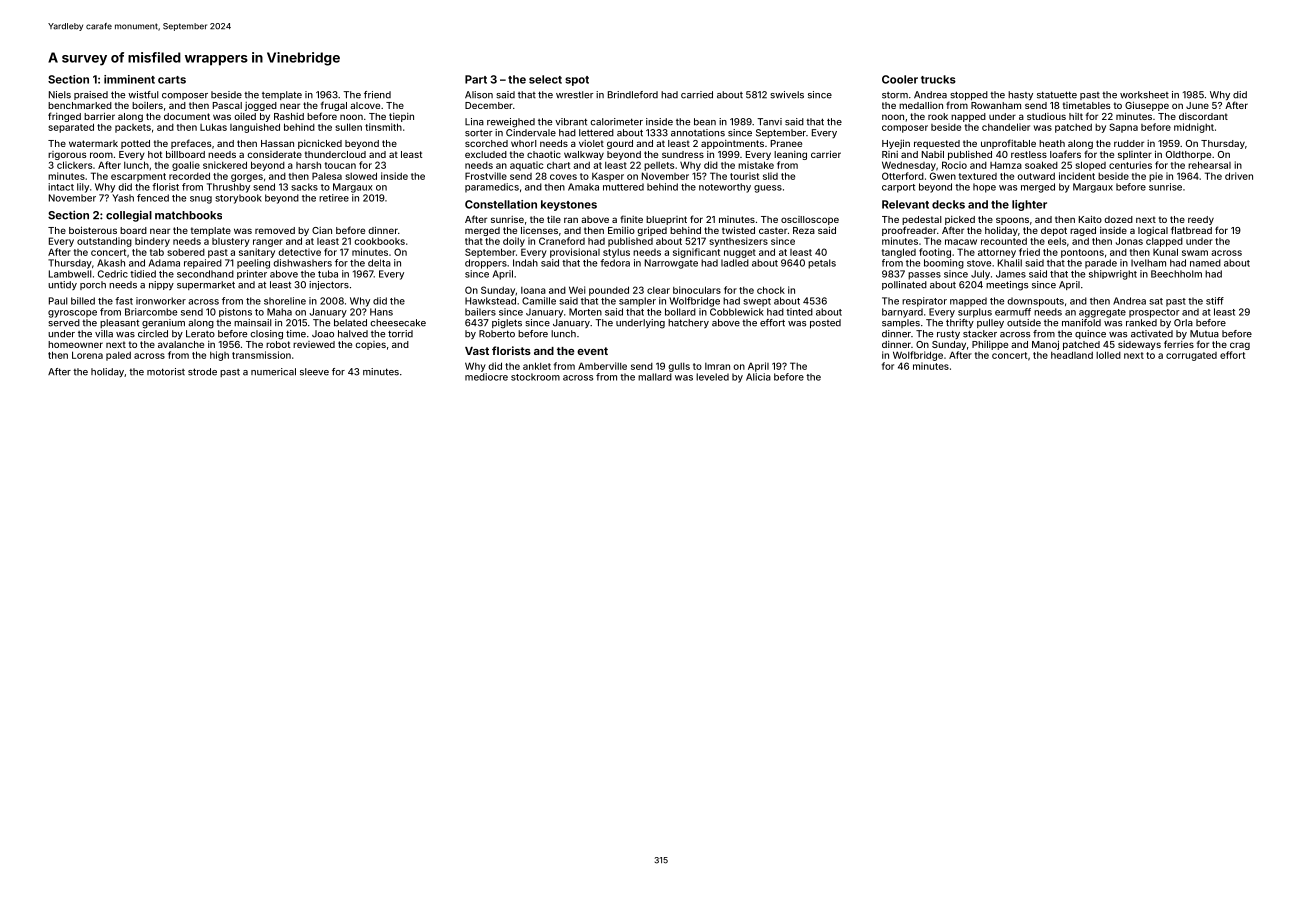 This screenshot has height=924, width=1308. Describe the element at coordinates (787, 95) in the screenshot. I see `swivels` at that location.
